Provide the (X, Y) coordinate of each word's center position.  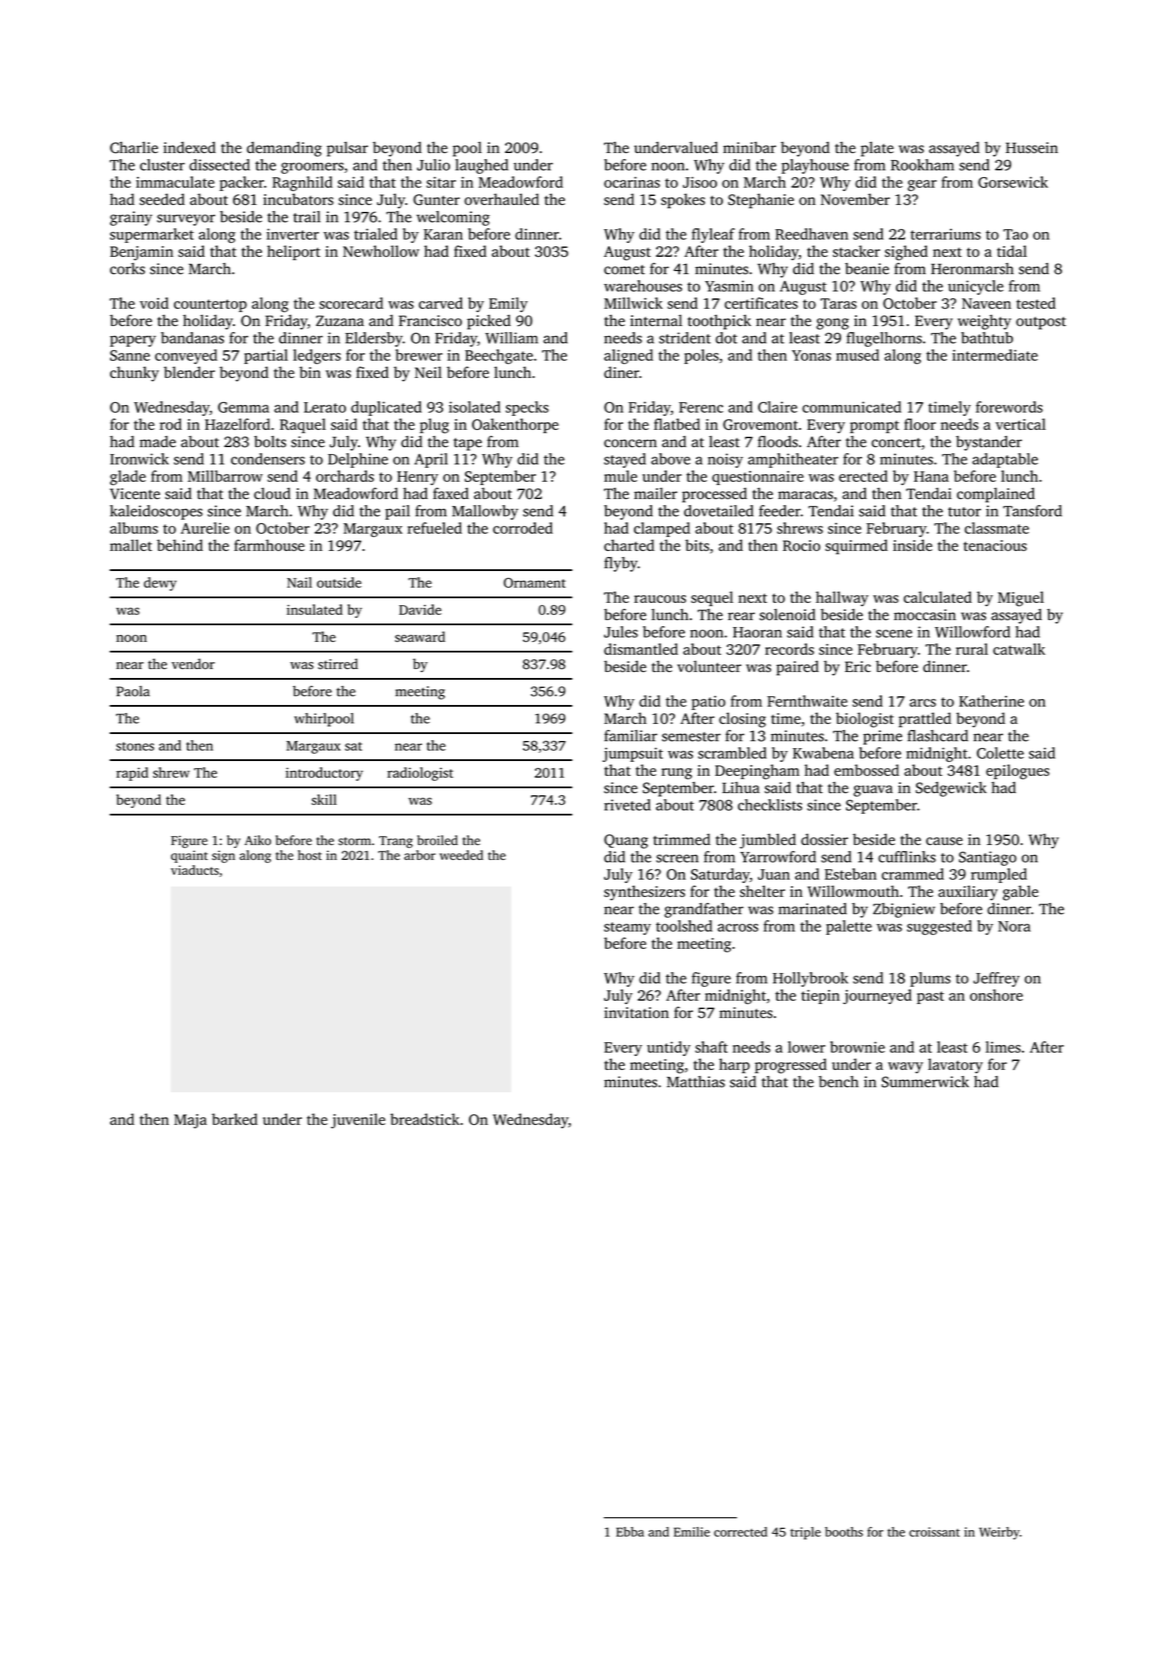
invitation (636, 1012)
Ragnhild (302, 183)
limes (1003, 1047)
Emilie (692, 1532)
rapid (132, 774)
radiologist (420, 774)
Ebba (630, 1532)
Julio (433, 165)
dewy (160, 584)
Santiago (988, 858)
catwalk (1019, 649)
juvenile (358, 1121)
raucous (660, 599)
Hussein (1032, 148)
